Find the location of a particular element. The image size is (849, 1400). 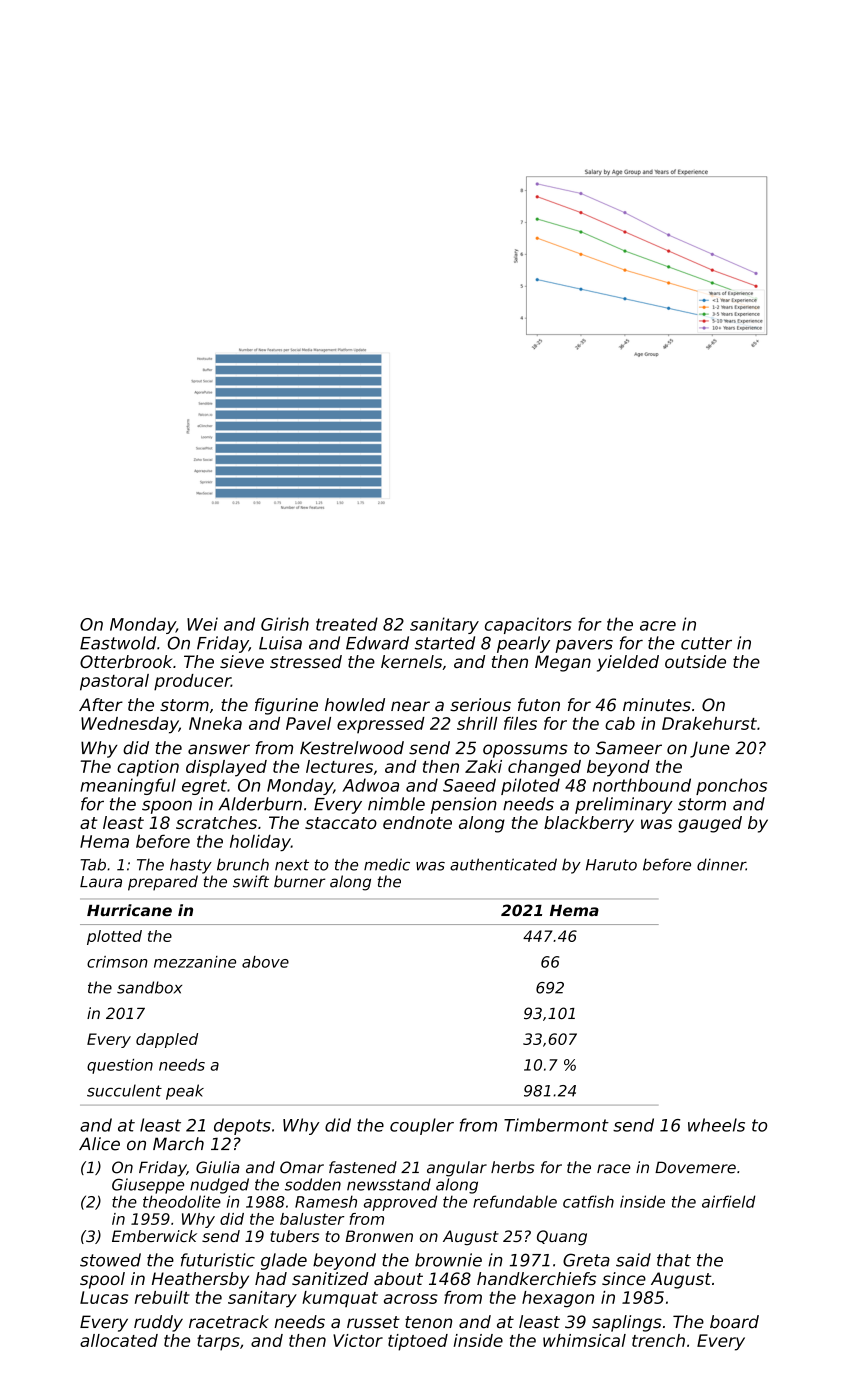

cutter is located at coordinates (706, 643).
